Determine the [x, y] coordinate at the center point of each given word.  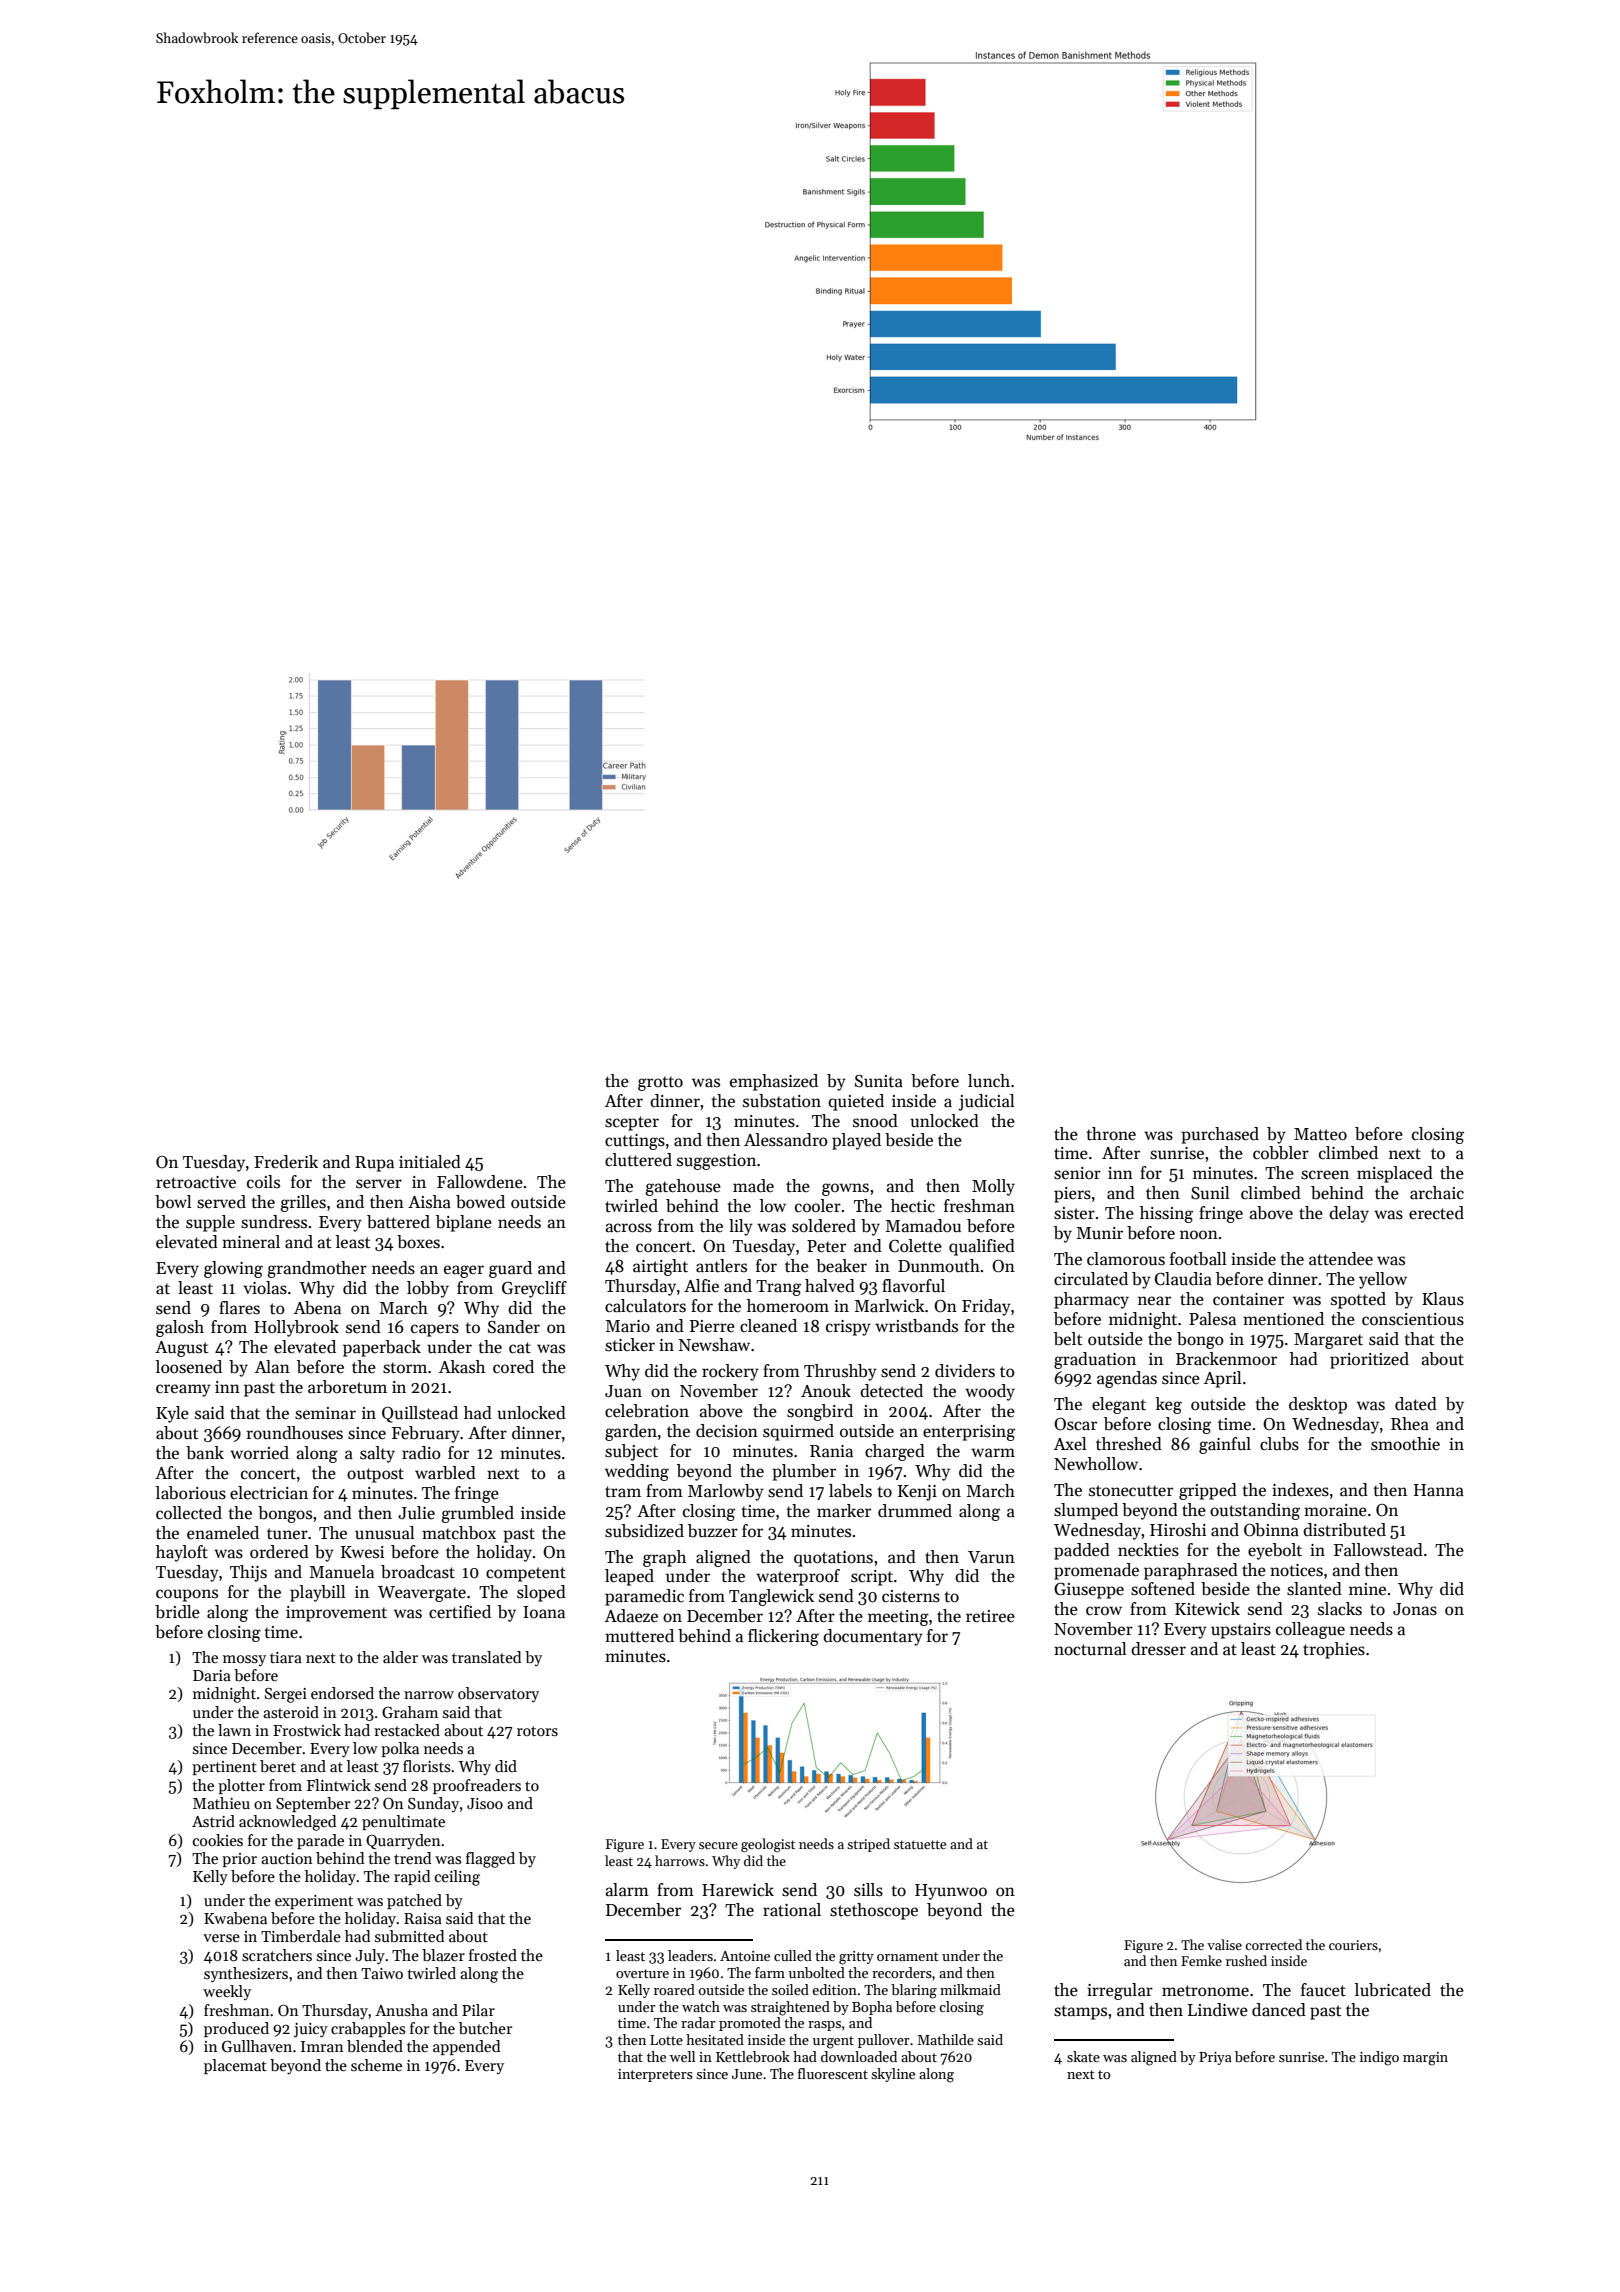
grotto [660, 1083]
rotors [537, 1731]
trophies [1334, 1650]
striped [868, 1845]
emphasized [774, 1082]
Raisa [423, 1918]
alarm [627, 1890]
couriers [1353, 1945]
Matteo [1320, 1134]
